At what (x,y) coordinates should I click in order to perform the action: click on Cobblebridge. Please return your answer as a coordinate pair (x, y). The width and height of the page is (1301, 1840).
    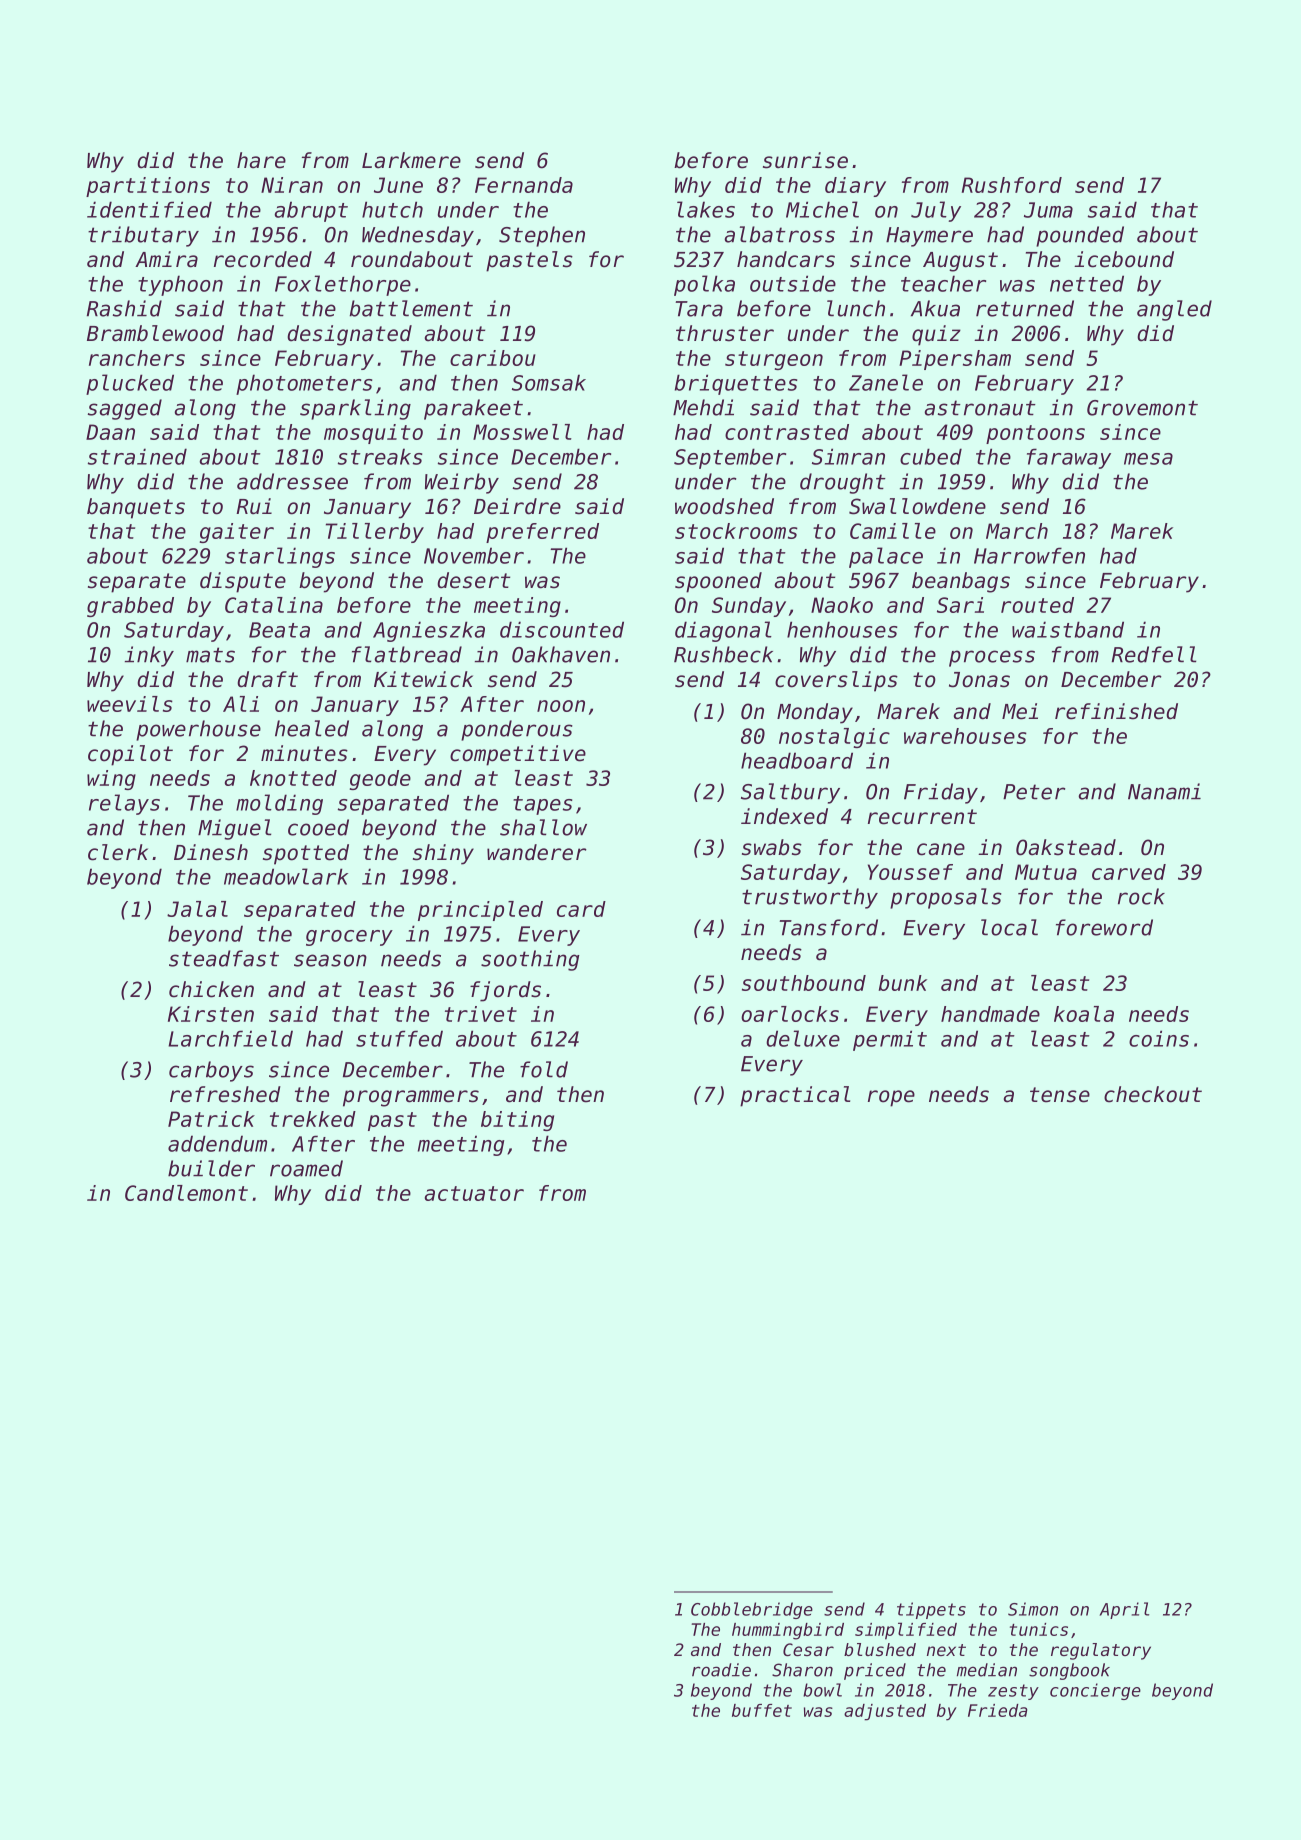
    Looking at the image, I should click on (752, 1610).
